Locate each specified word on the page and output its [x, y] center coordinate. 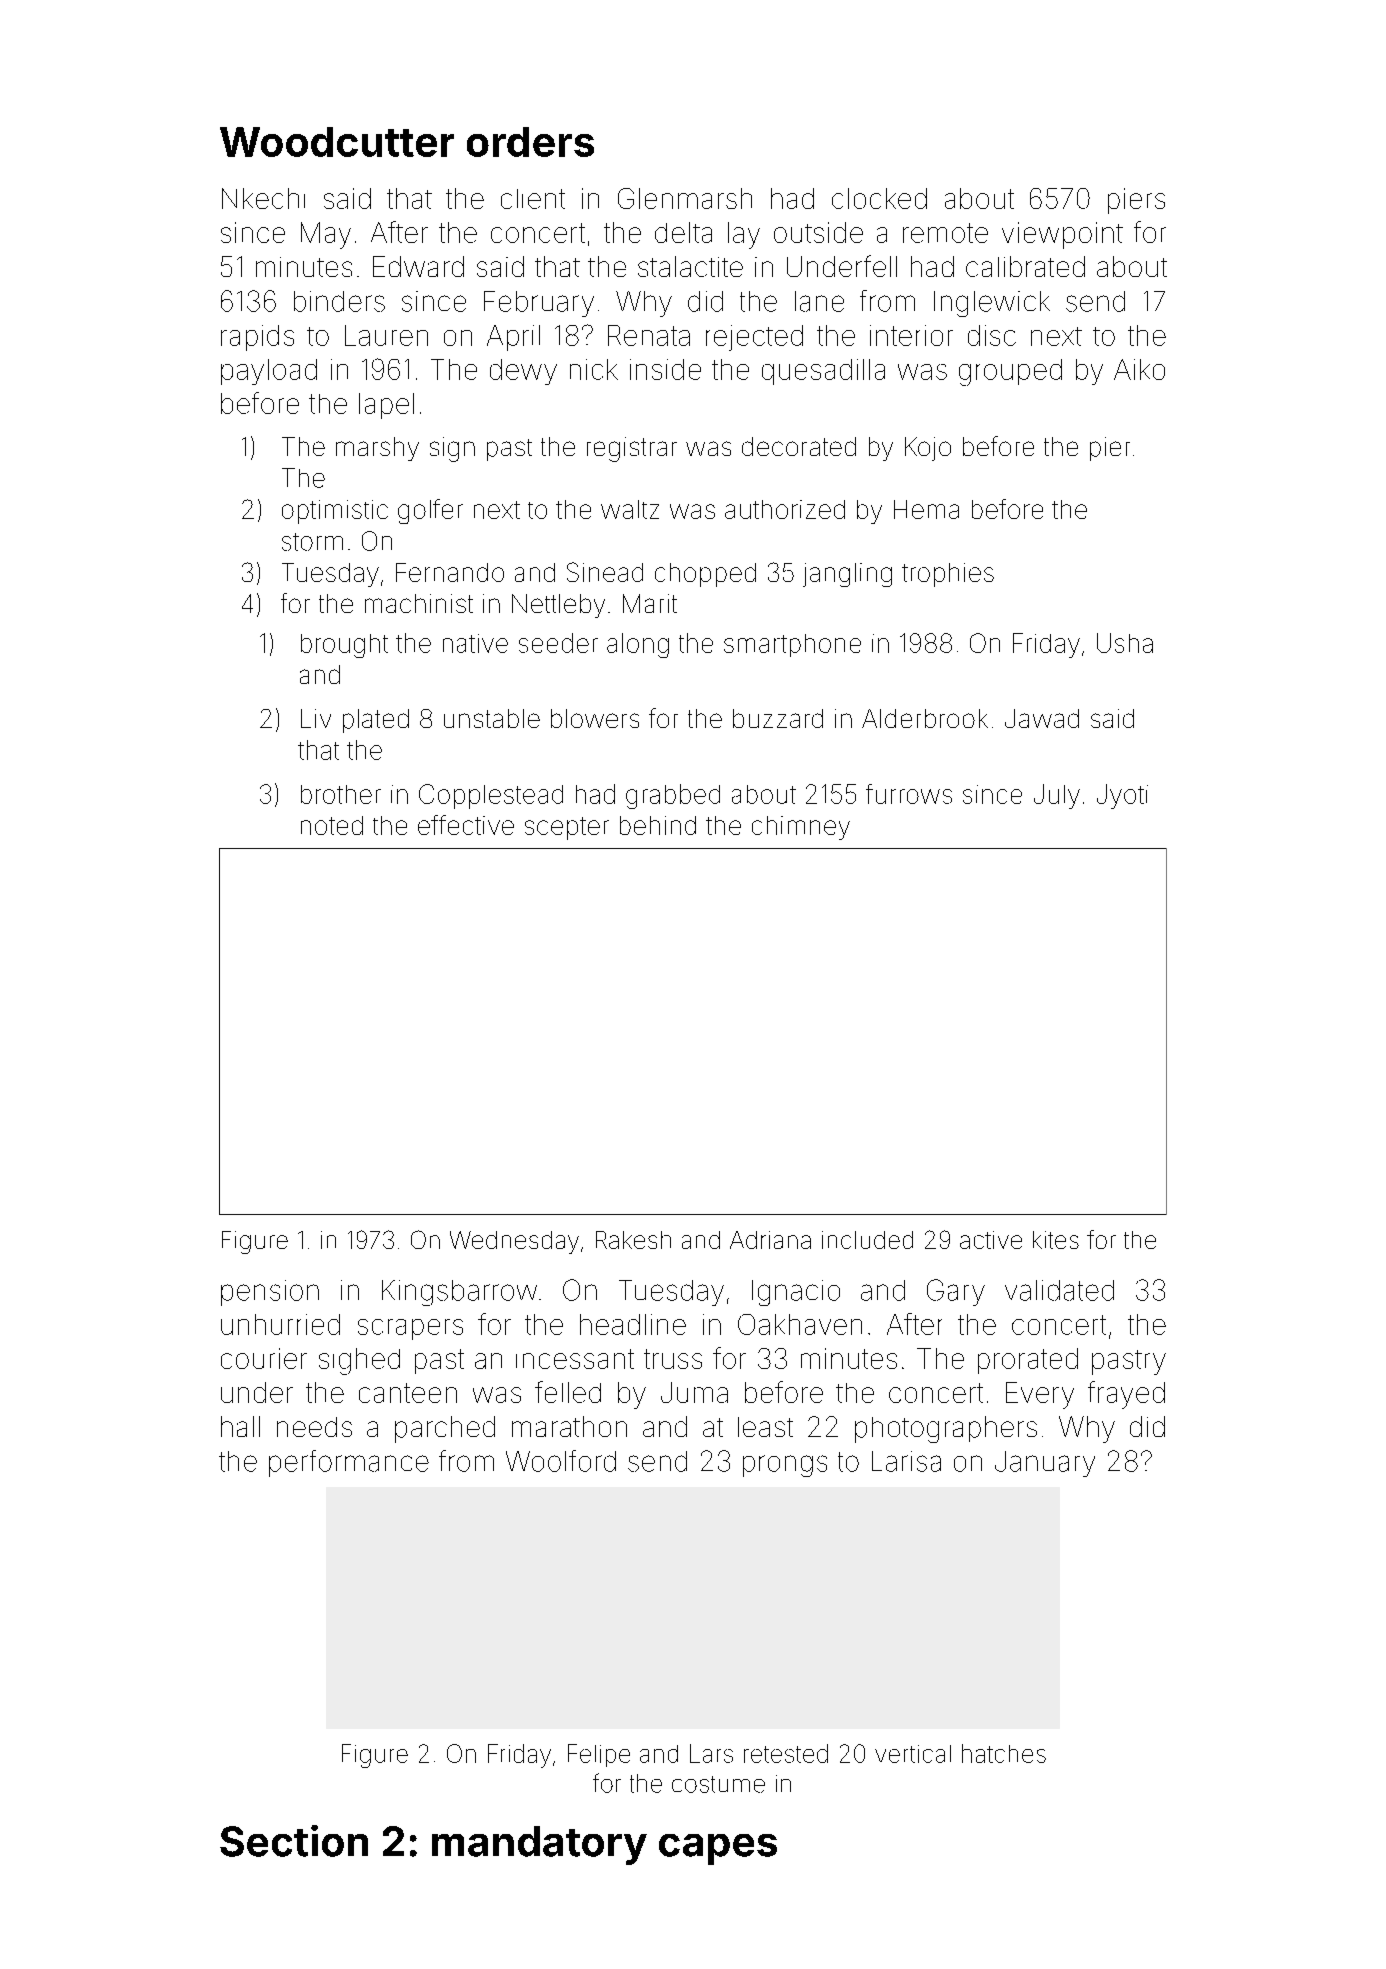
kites [1056, 1240]
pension [270, 1293]
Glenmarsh [685, 198]
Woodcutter [337, 142]
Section [294, 1841]
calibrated [1025, 266]
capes [718, 1849]
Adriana [770, 1240]
